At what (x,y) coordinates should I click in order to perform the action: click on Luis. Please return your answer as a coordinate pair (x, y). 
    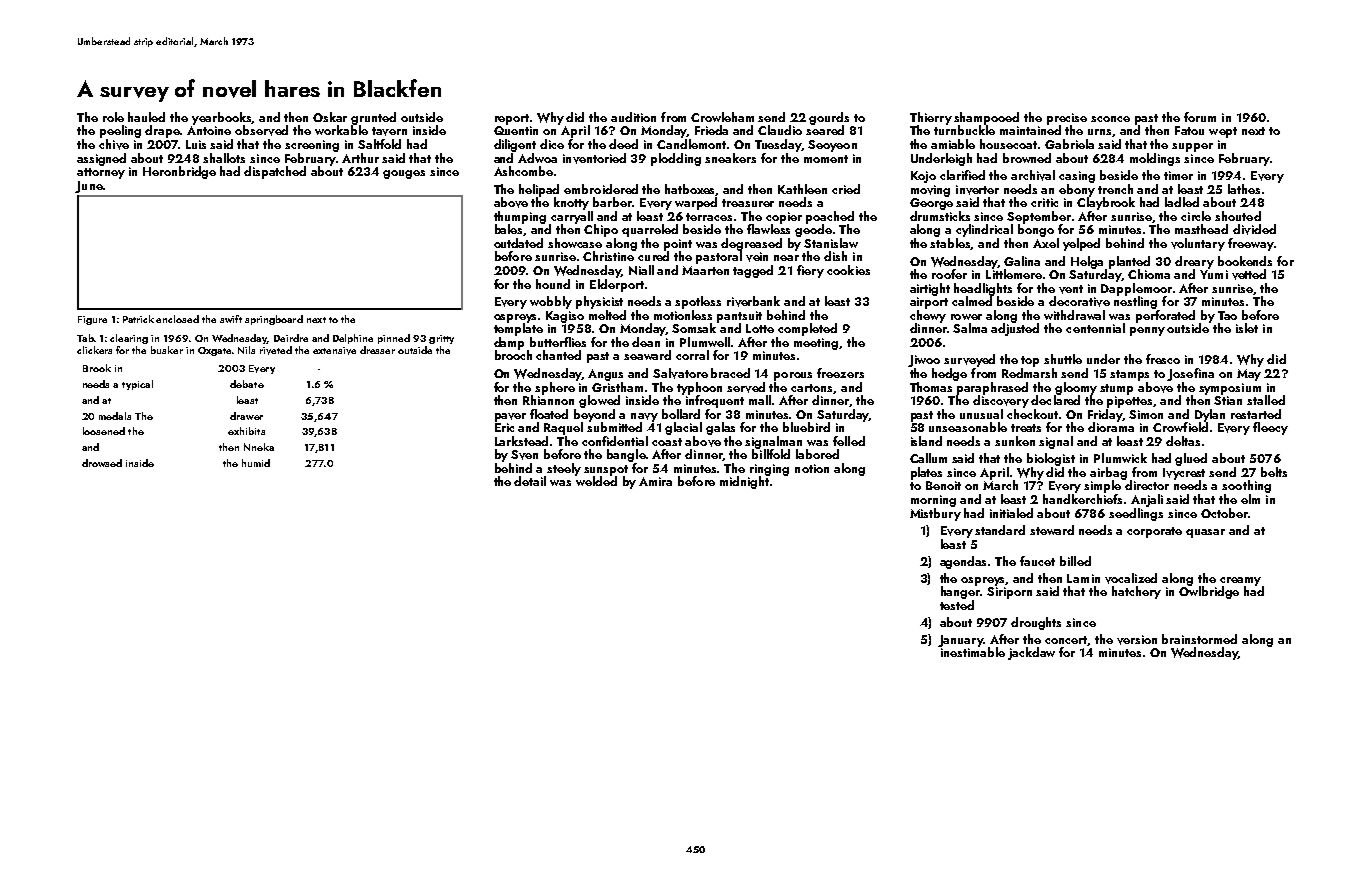
    Looking at the image, I should click on (196, 144).
